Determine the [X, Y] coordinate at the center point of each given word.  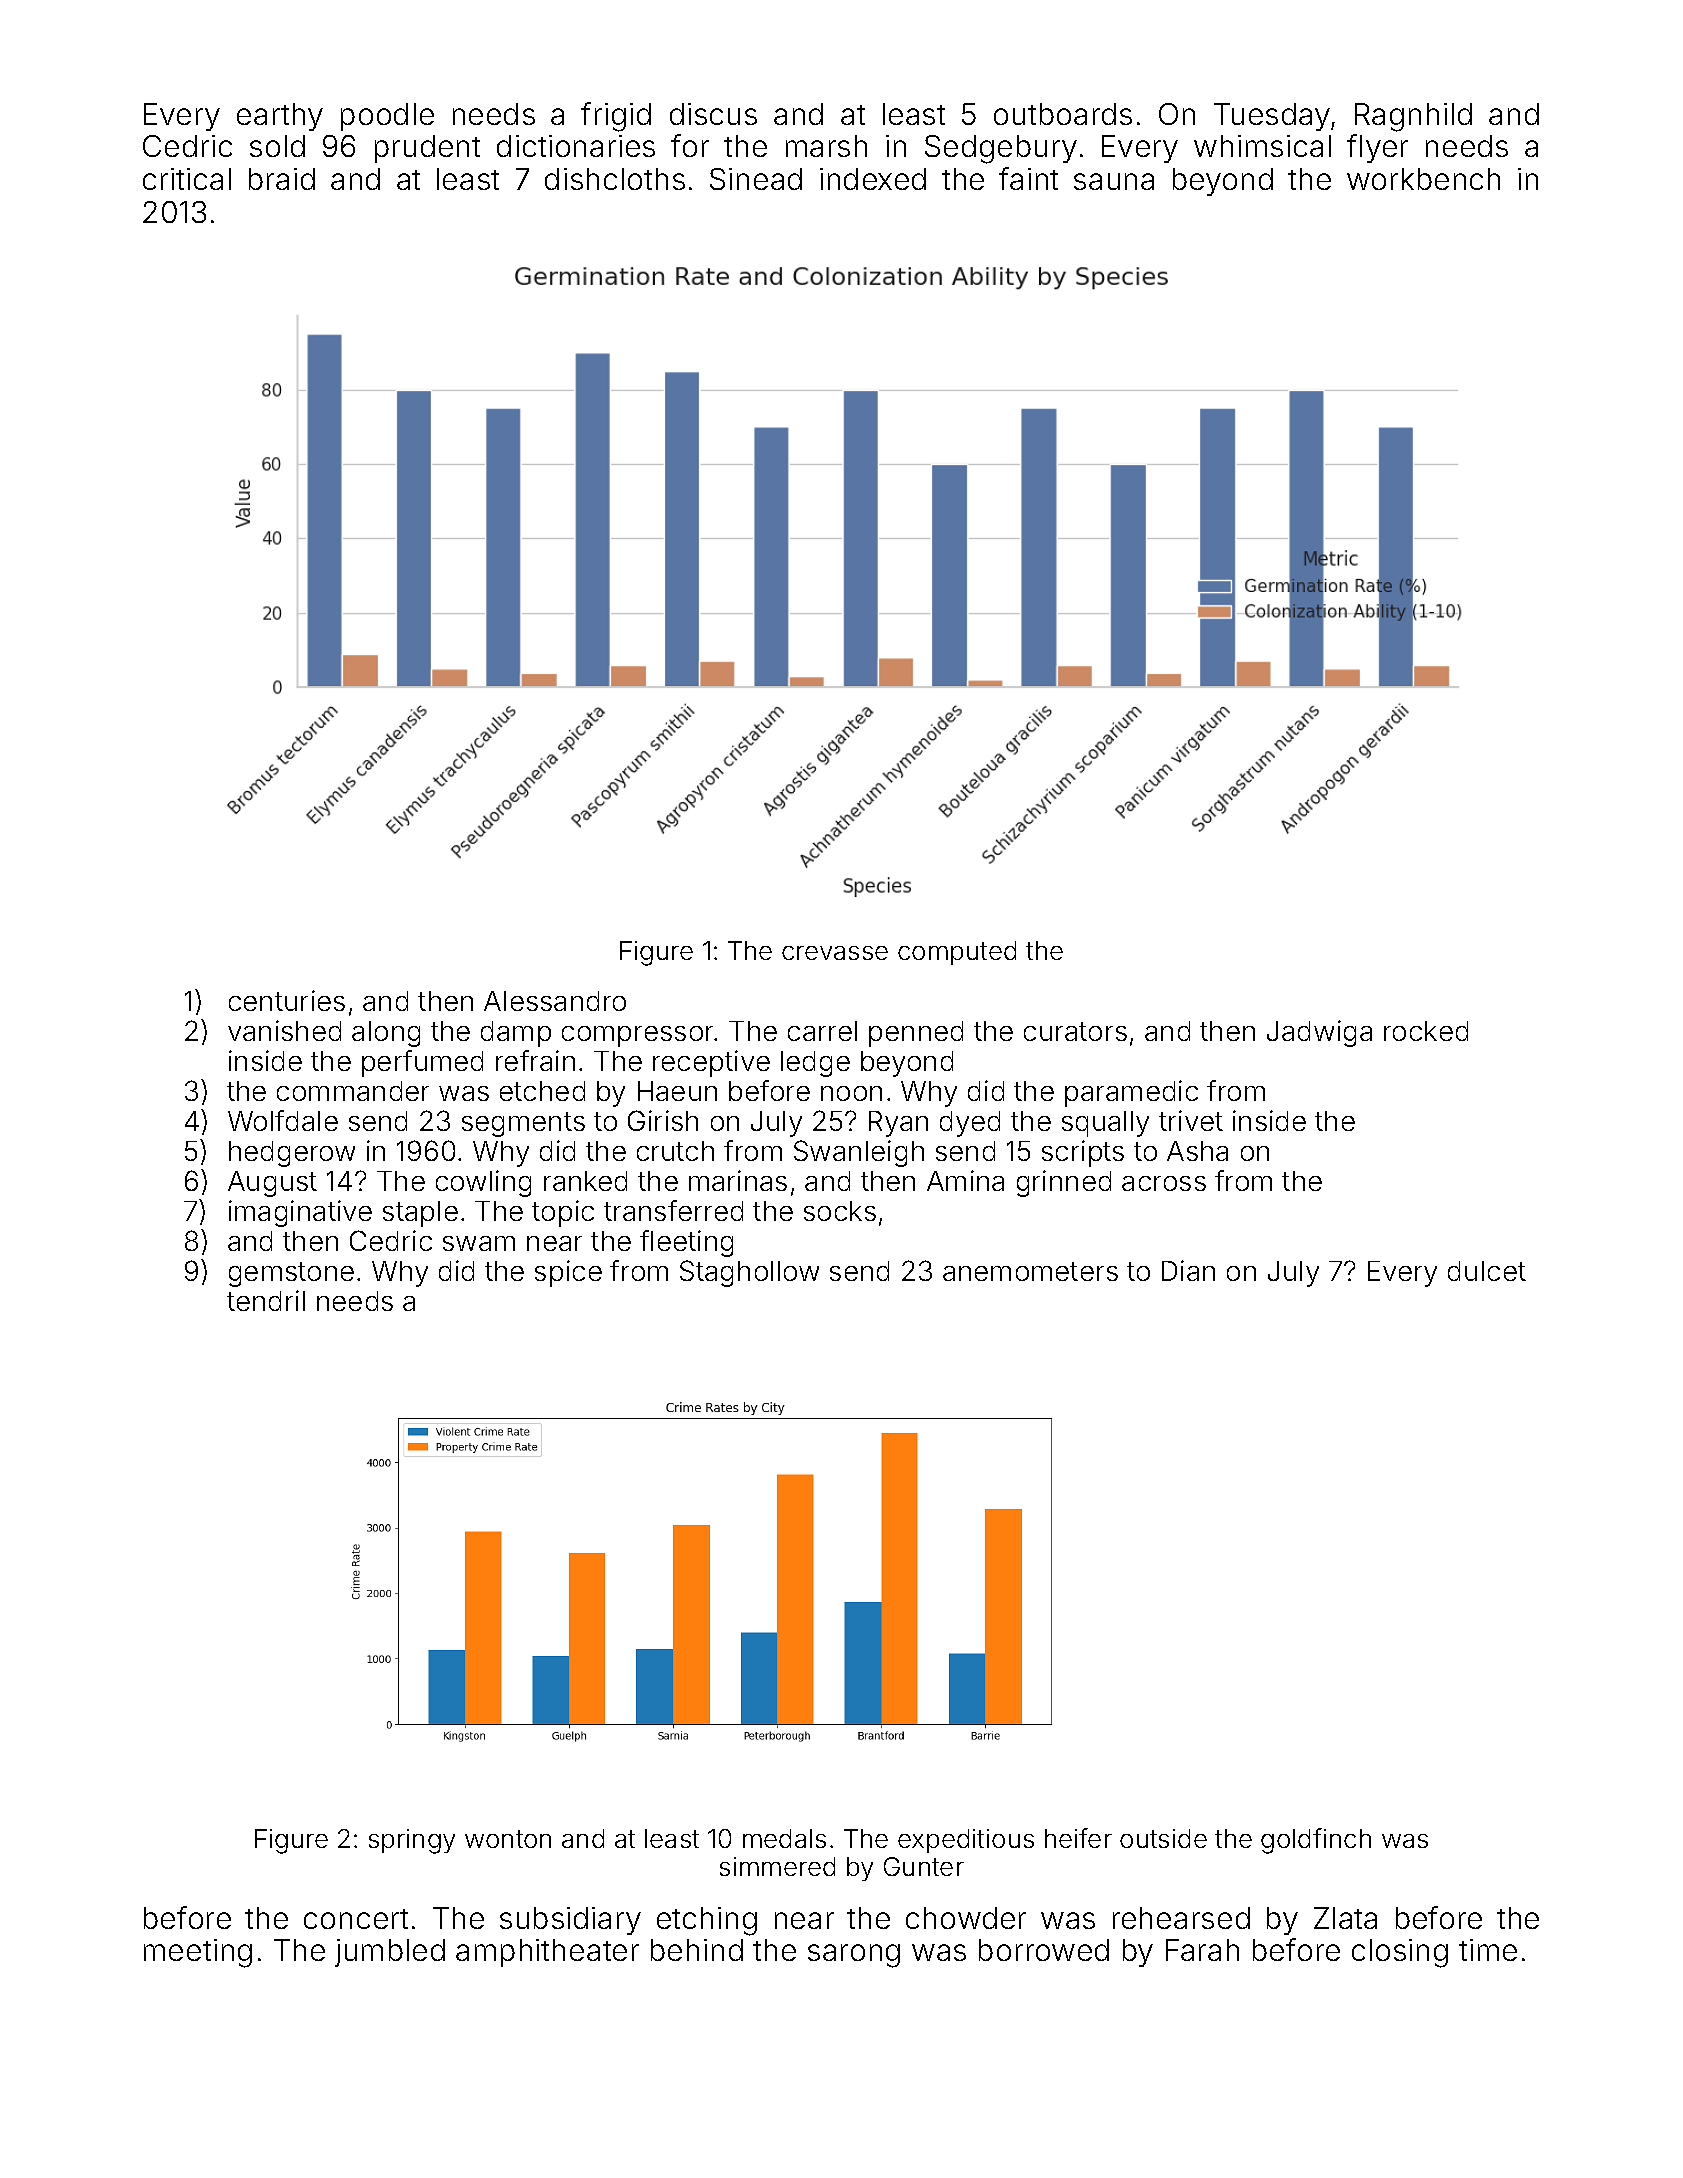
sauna [1114, 181]
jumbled [390, 1953]
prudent [427, 149]
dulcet [1487, 1271]
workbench [1423, 179]
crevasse [835, 953]
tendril [266, 1300]
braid [282, 179]
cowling [483, 1183]
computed [957, 953]
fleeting [686, 1243]
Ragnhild [1413, 117]
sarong [854, 1956]
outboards [1063, 114]
